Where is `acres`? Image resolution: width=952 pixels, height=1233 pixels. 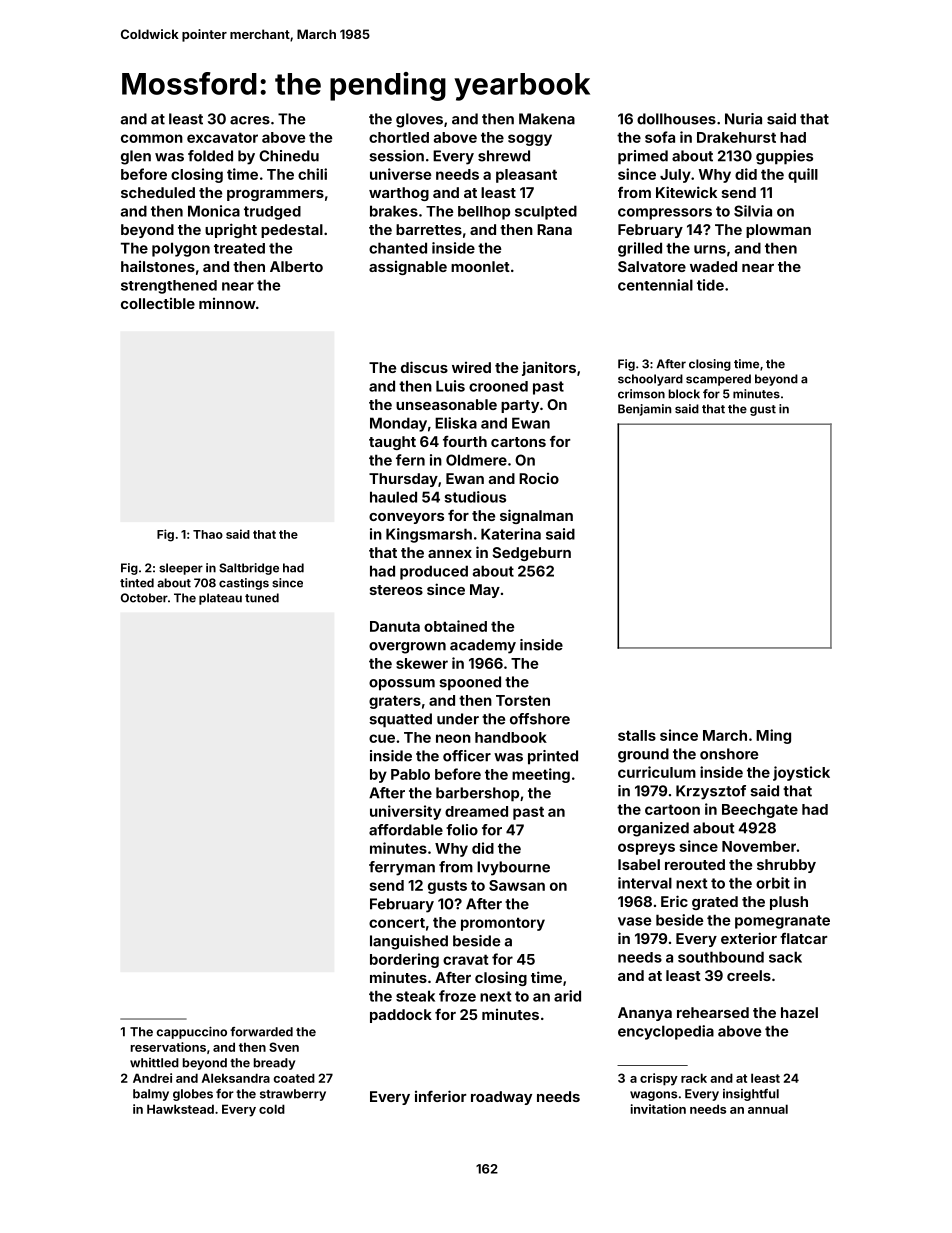
acres is located at coordinates (250, 120).
